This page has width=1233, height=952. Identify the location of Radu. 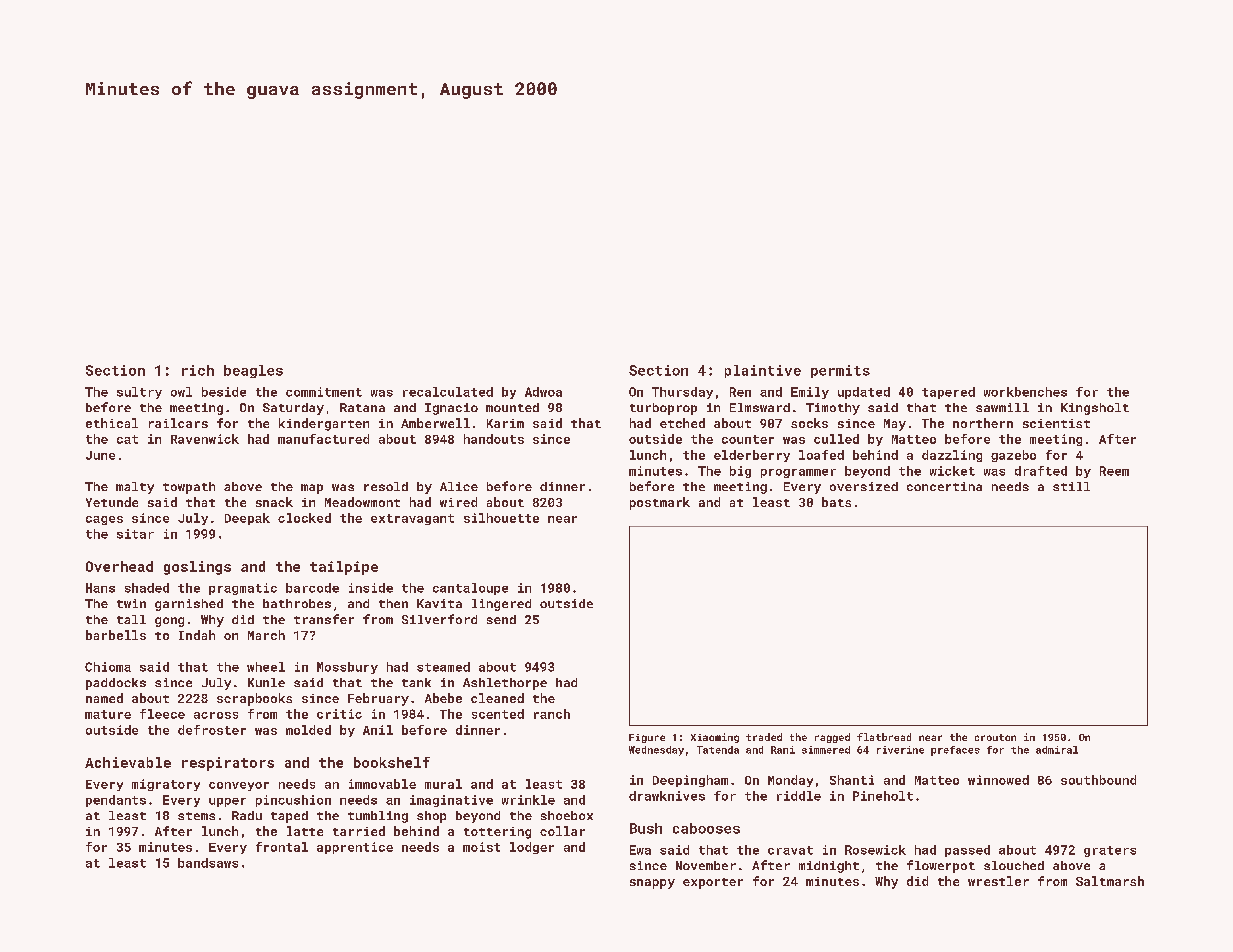
(247, 815).
